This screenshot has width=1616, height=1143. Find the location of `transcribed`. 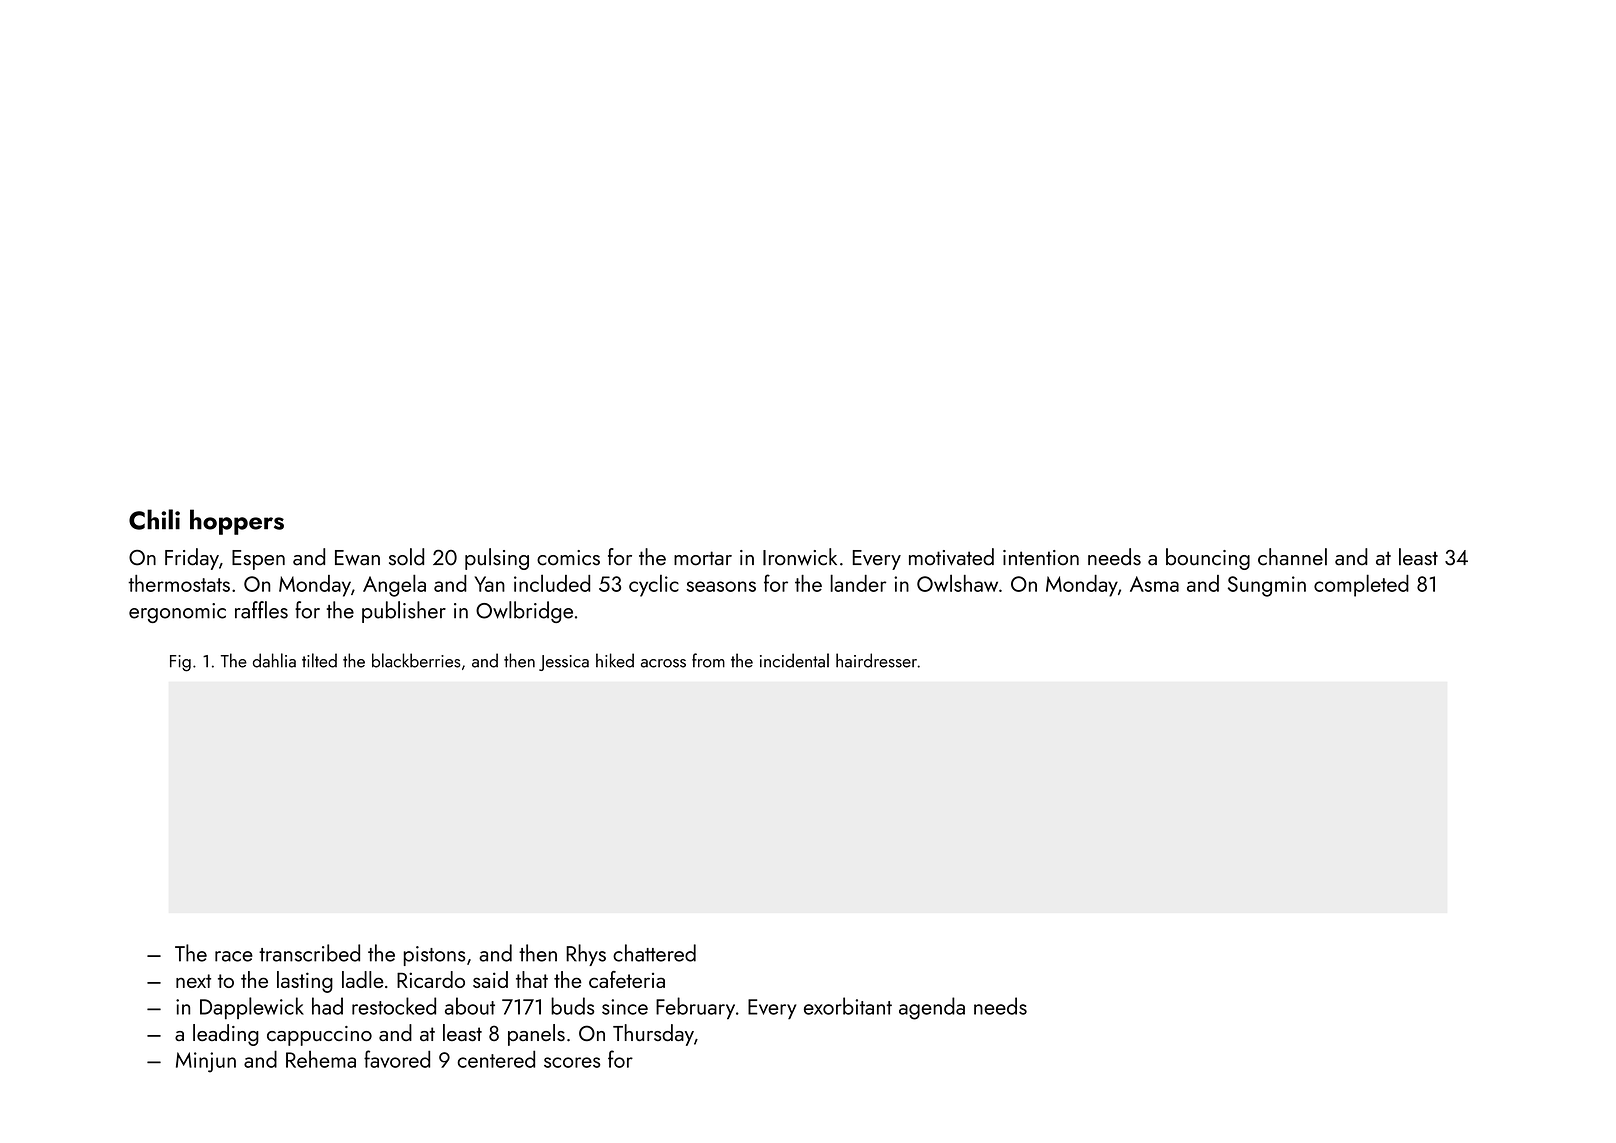

transcribed is located at coordinates (309, 953).
